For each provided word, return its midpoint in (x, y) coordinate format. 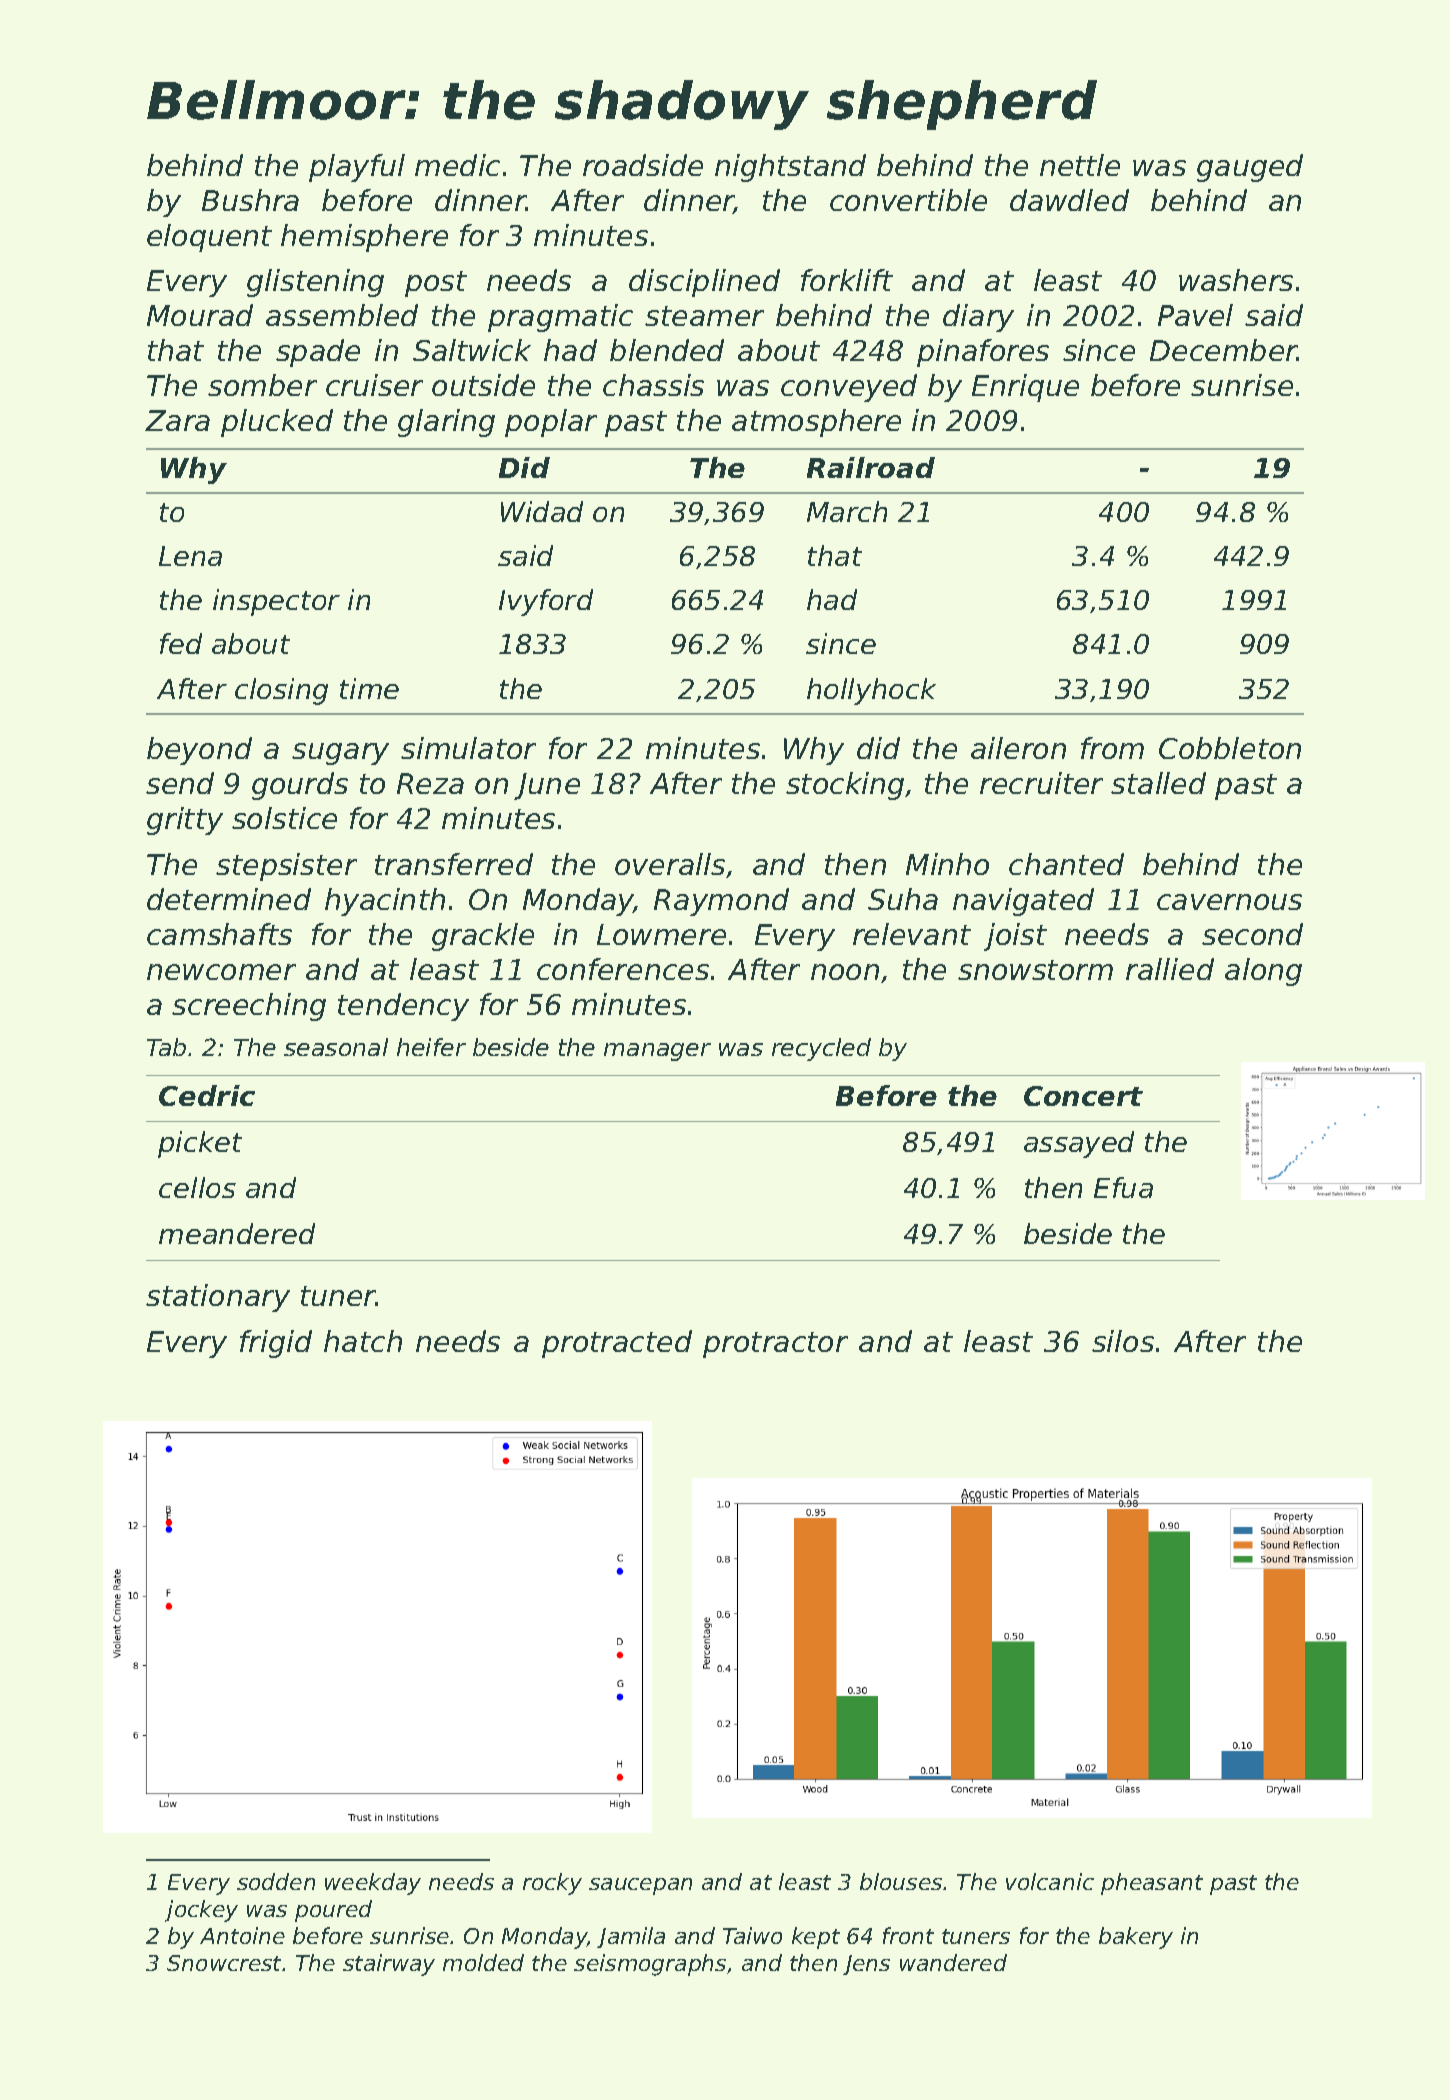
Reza (430, 783)
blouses (901, 1881)
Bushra (250, 200)
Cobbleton (1230, 748)
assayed (1079, 1144)
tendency (403, 1007)
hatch (363, 1341)
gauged (1250, 168)
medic (457, 165)
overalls (670, 864)
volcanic (1050, 1881)
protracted (617, 1344)
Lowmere (661, 934)
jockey (201, 1911)
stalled (1158, 783)
